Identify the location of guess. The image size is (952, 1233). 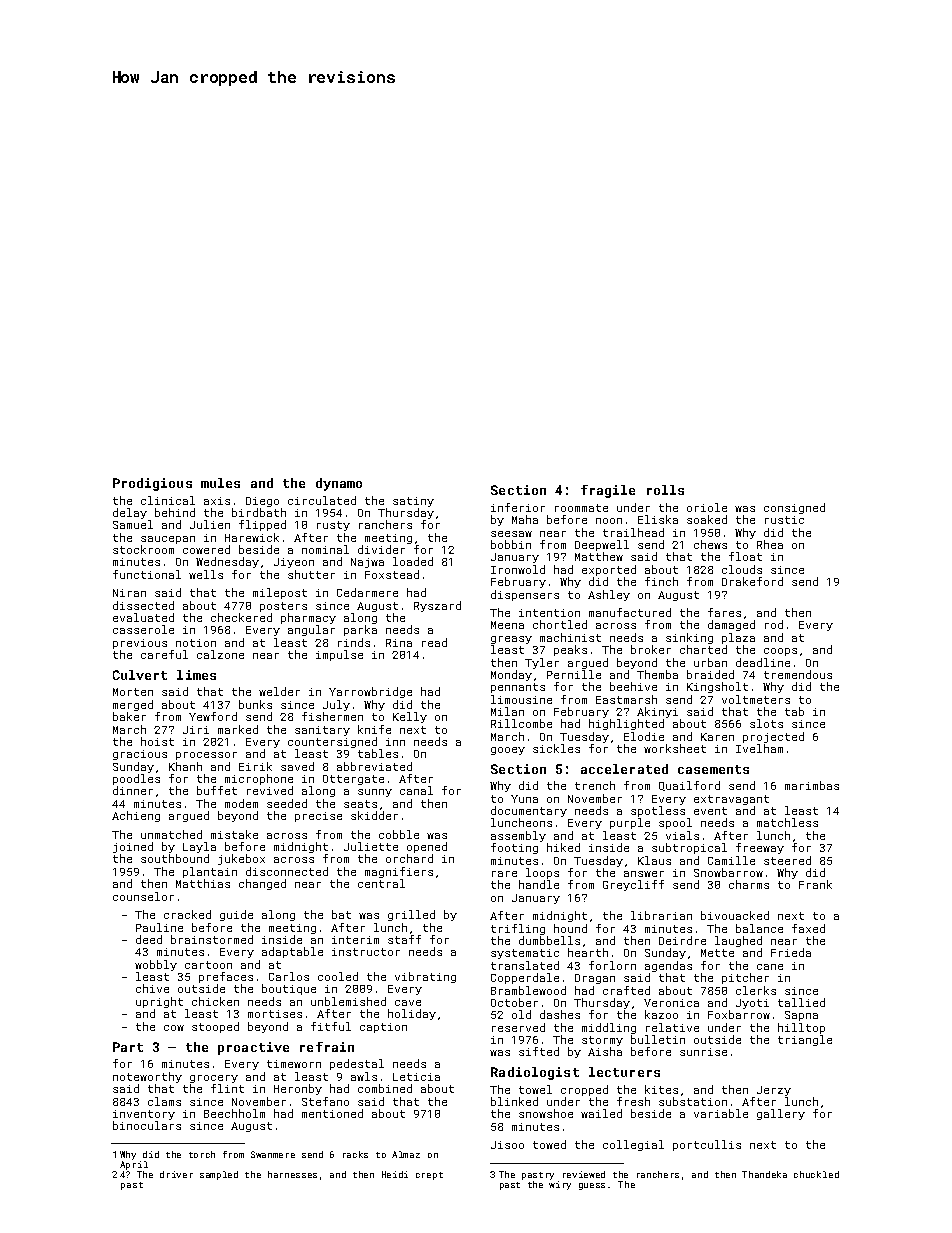
(592, 1186).
